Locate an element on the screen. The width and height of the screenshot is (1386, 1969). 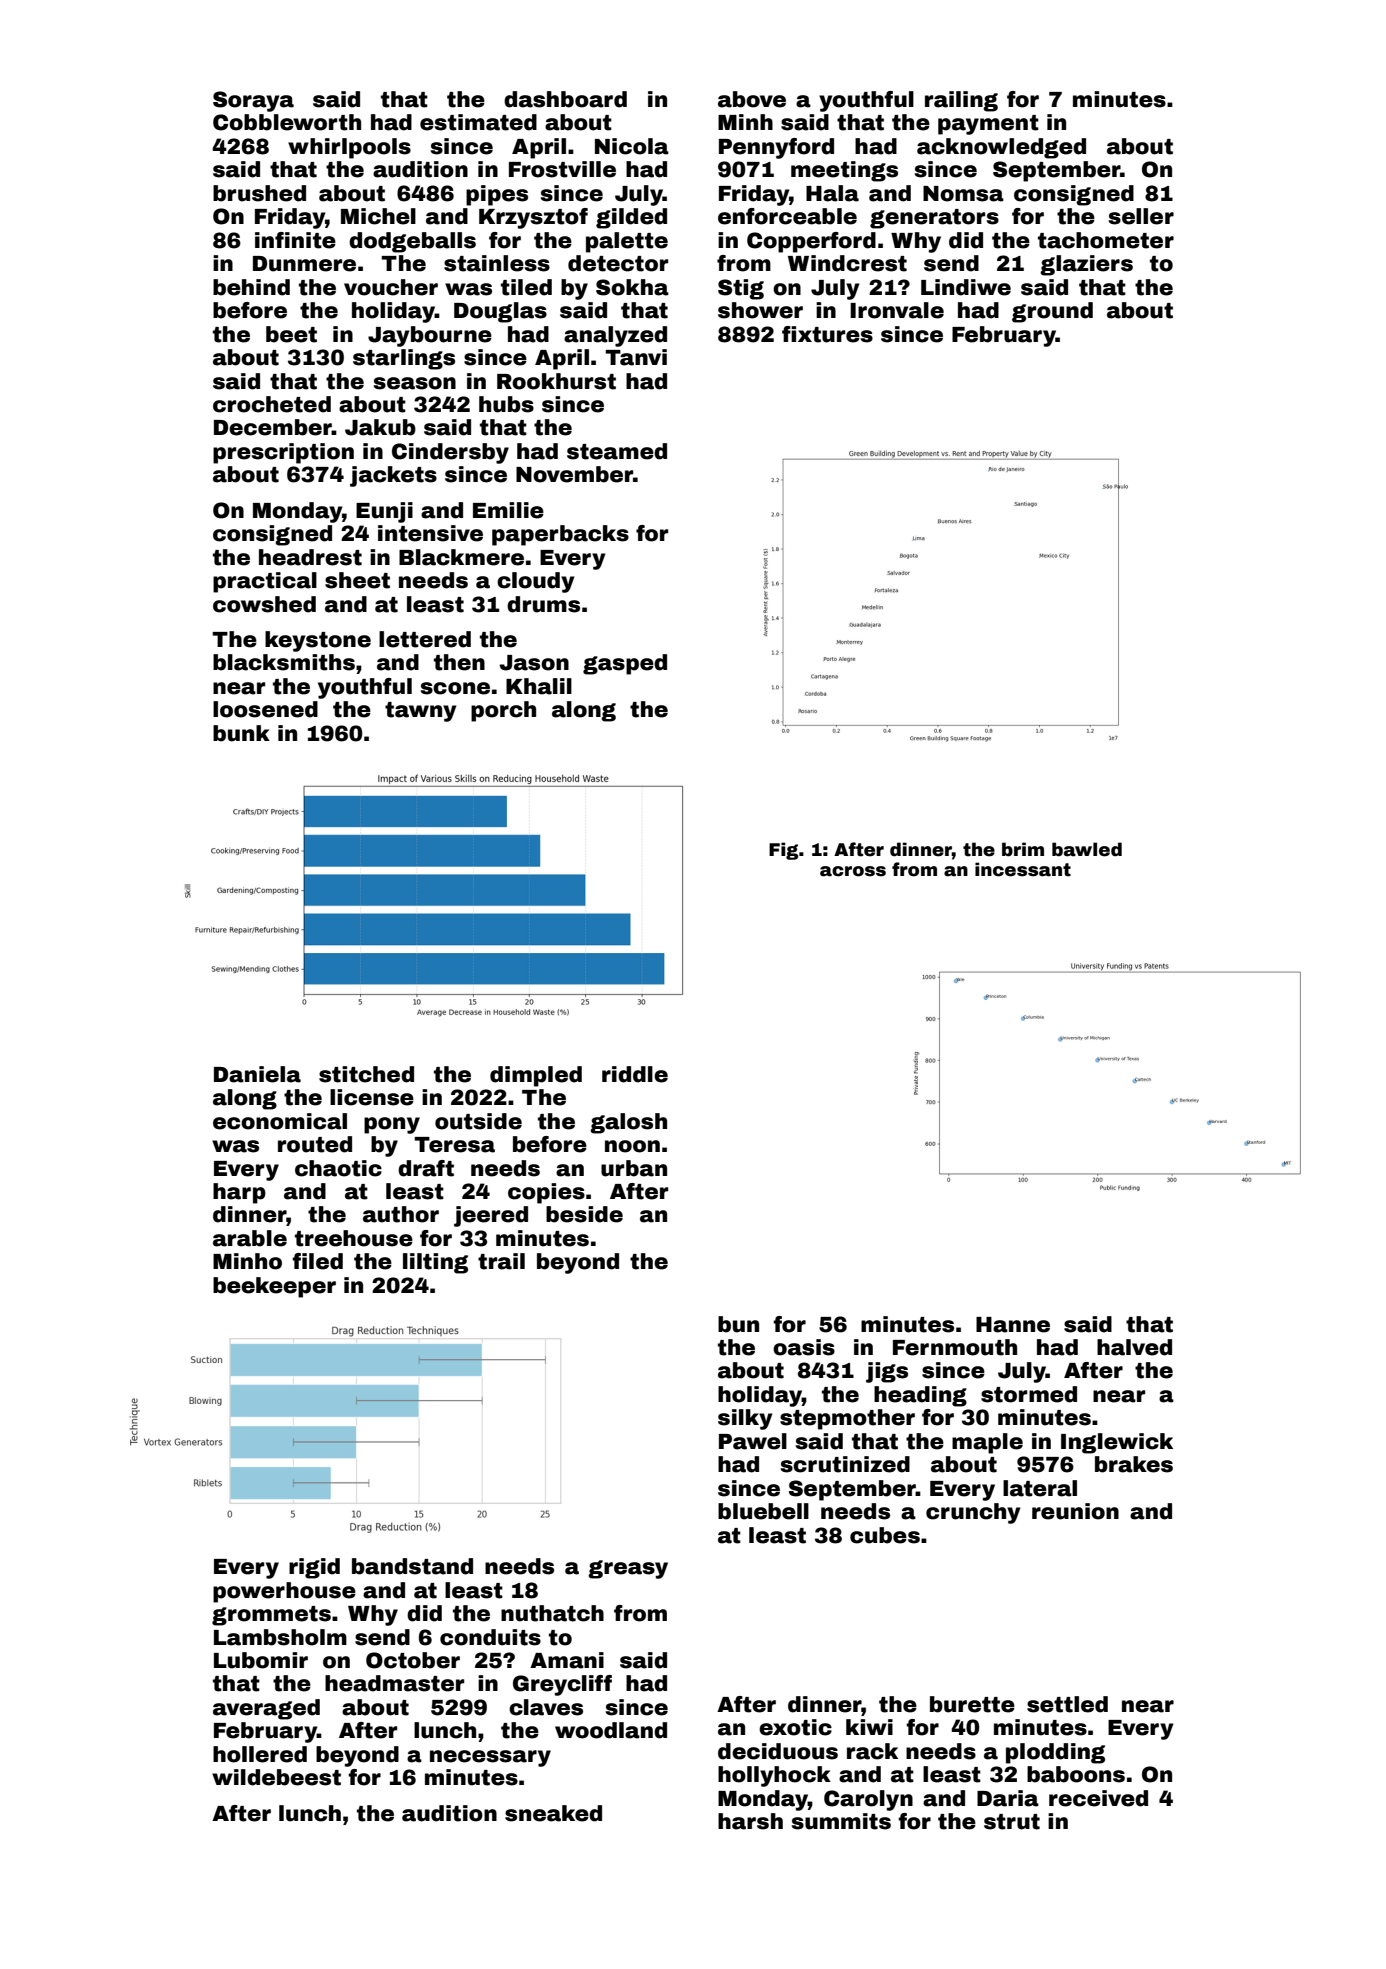
received is located at coordinates (1098, 1798).
